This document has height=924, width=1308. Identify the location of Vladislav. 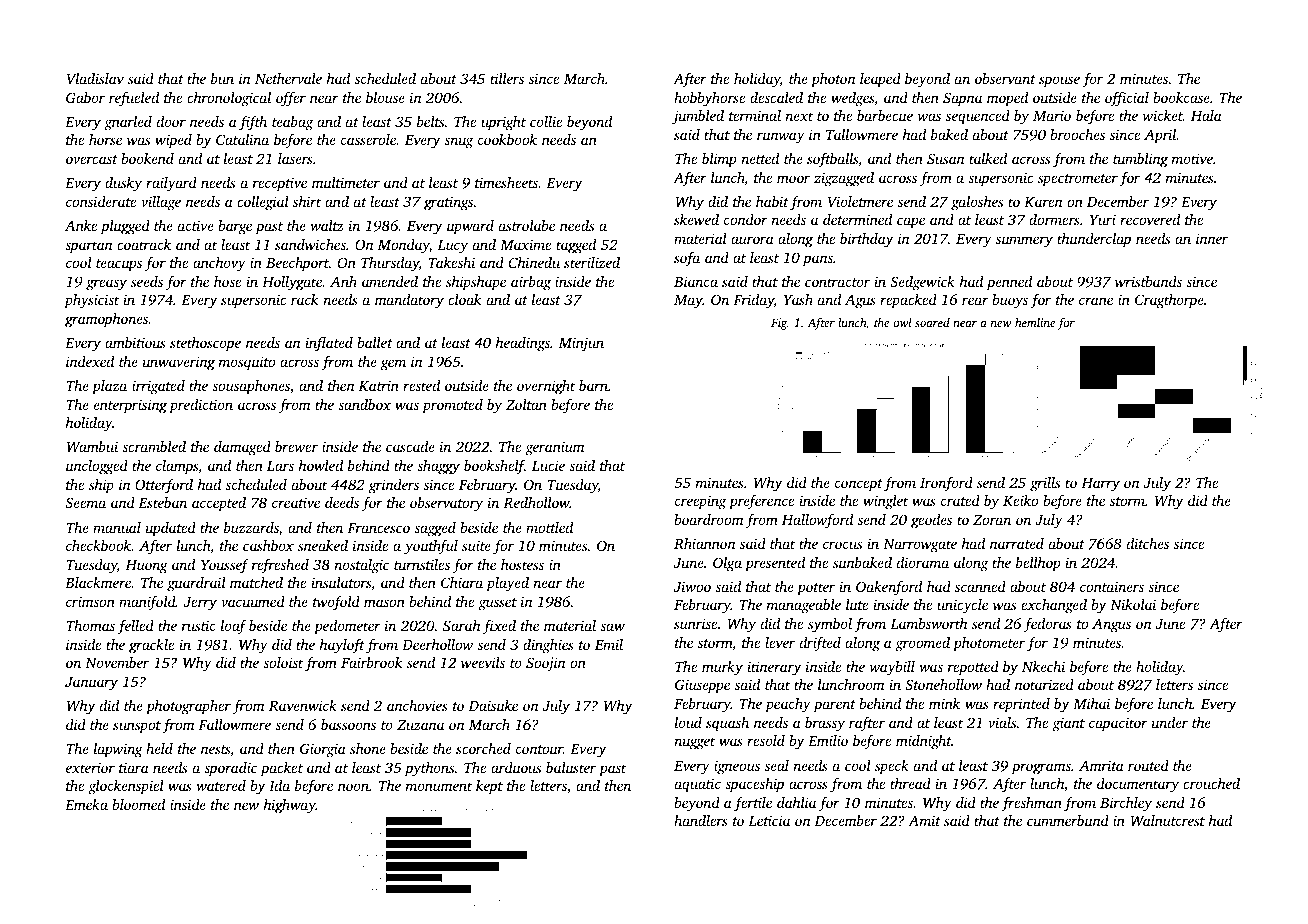
(95, 78).
